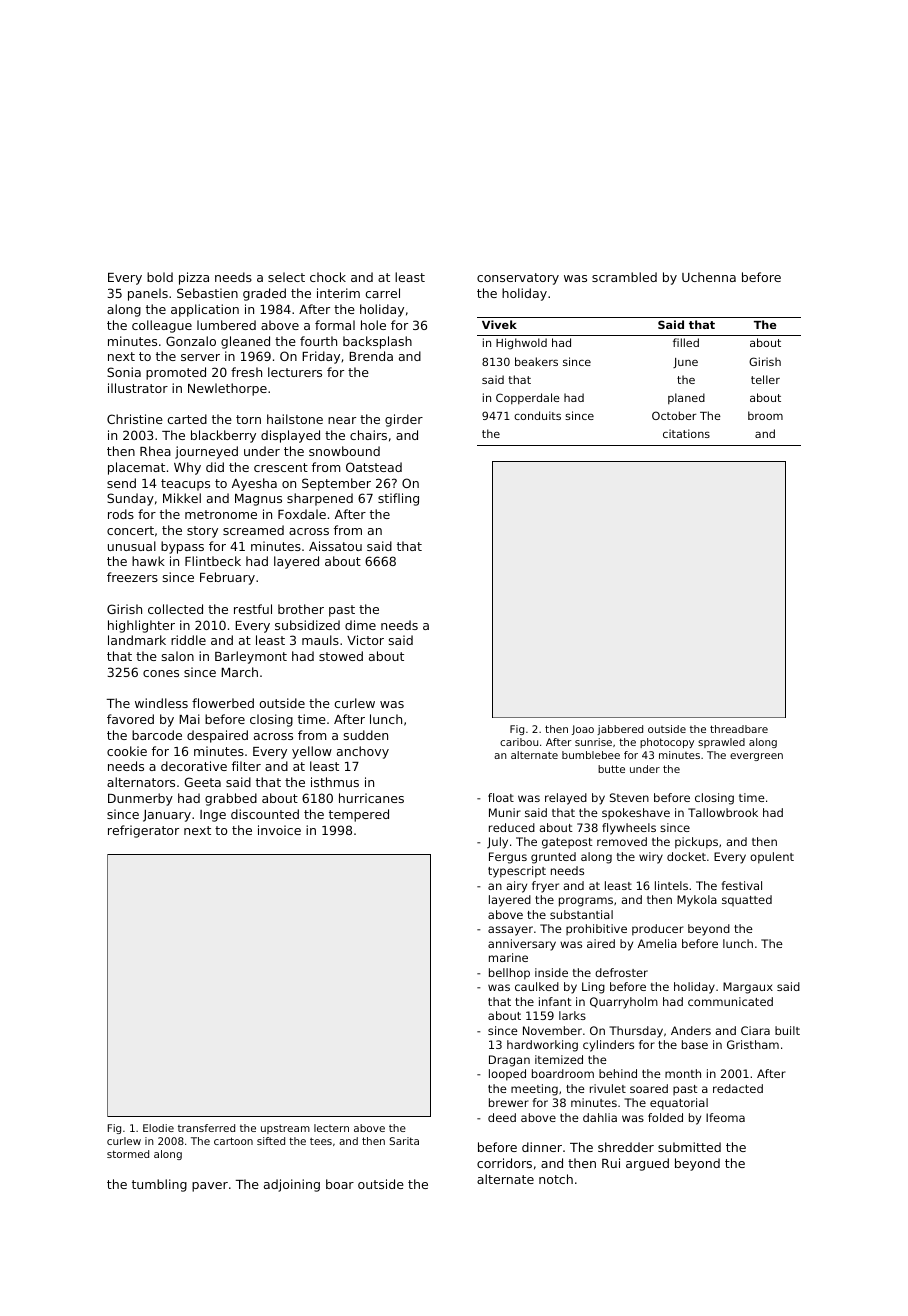 The width and height of the screenshot is (908, 1316). I want to click on paver, so click(210, 1187).
